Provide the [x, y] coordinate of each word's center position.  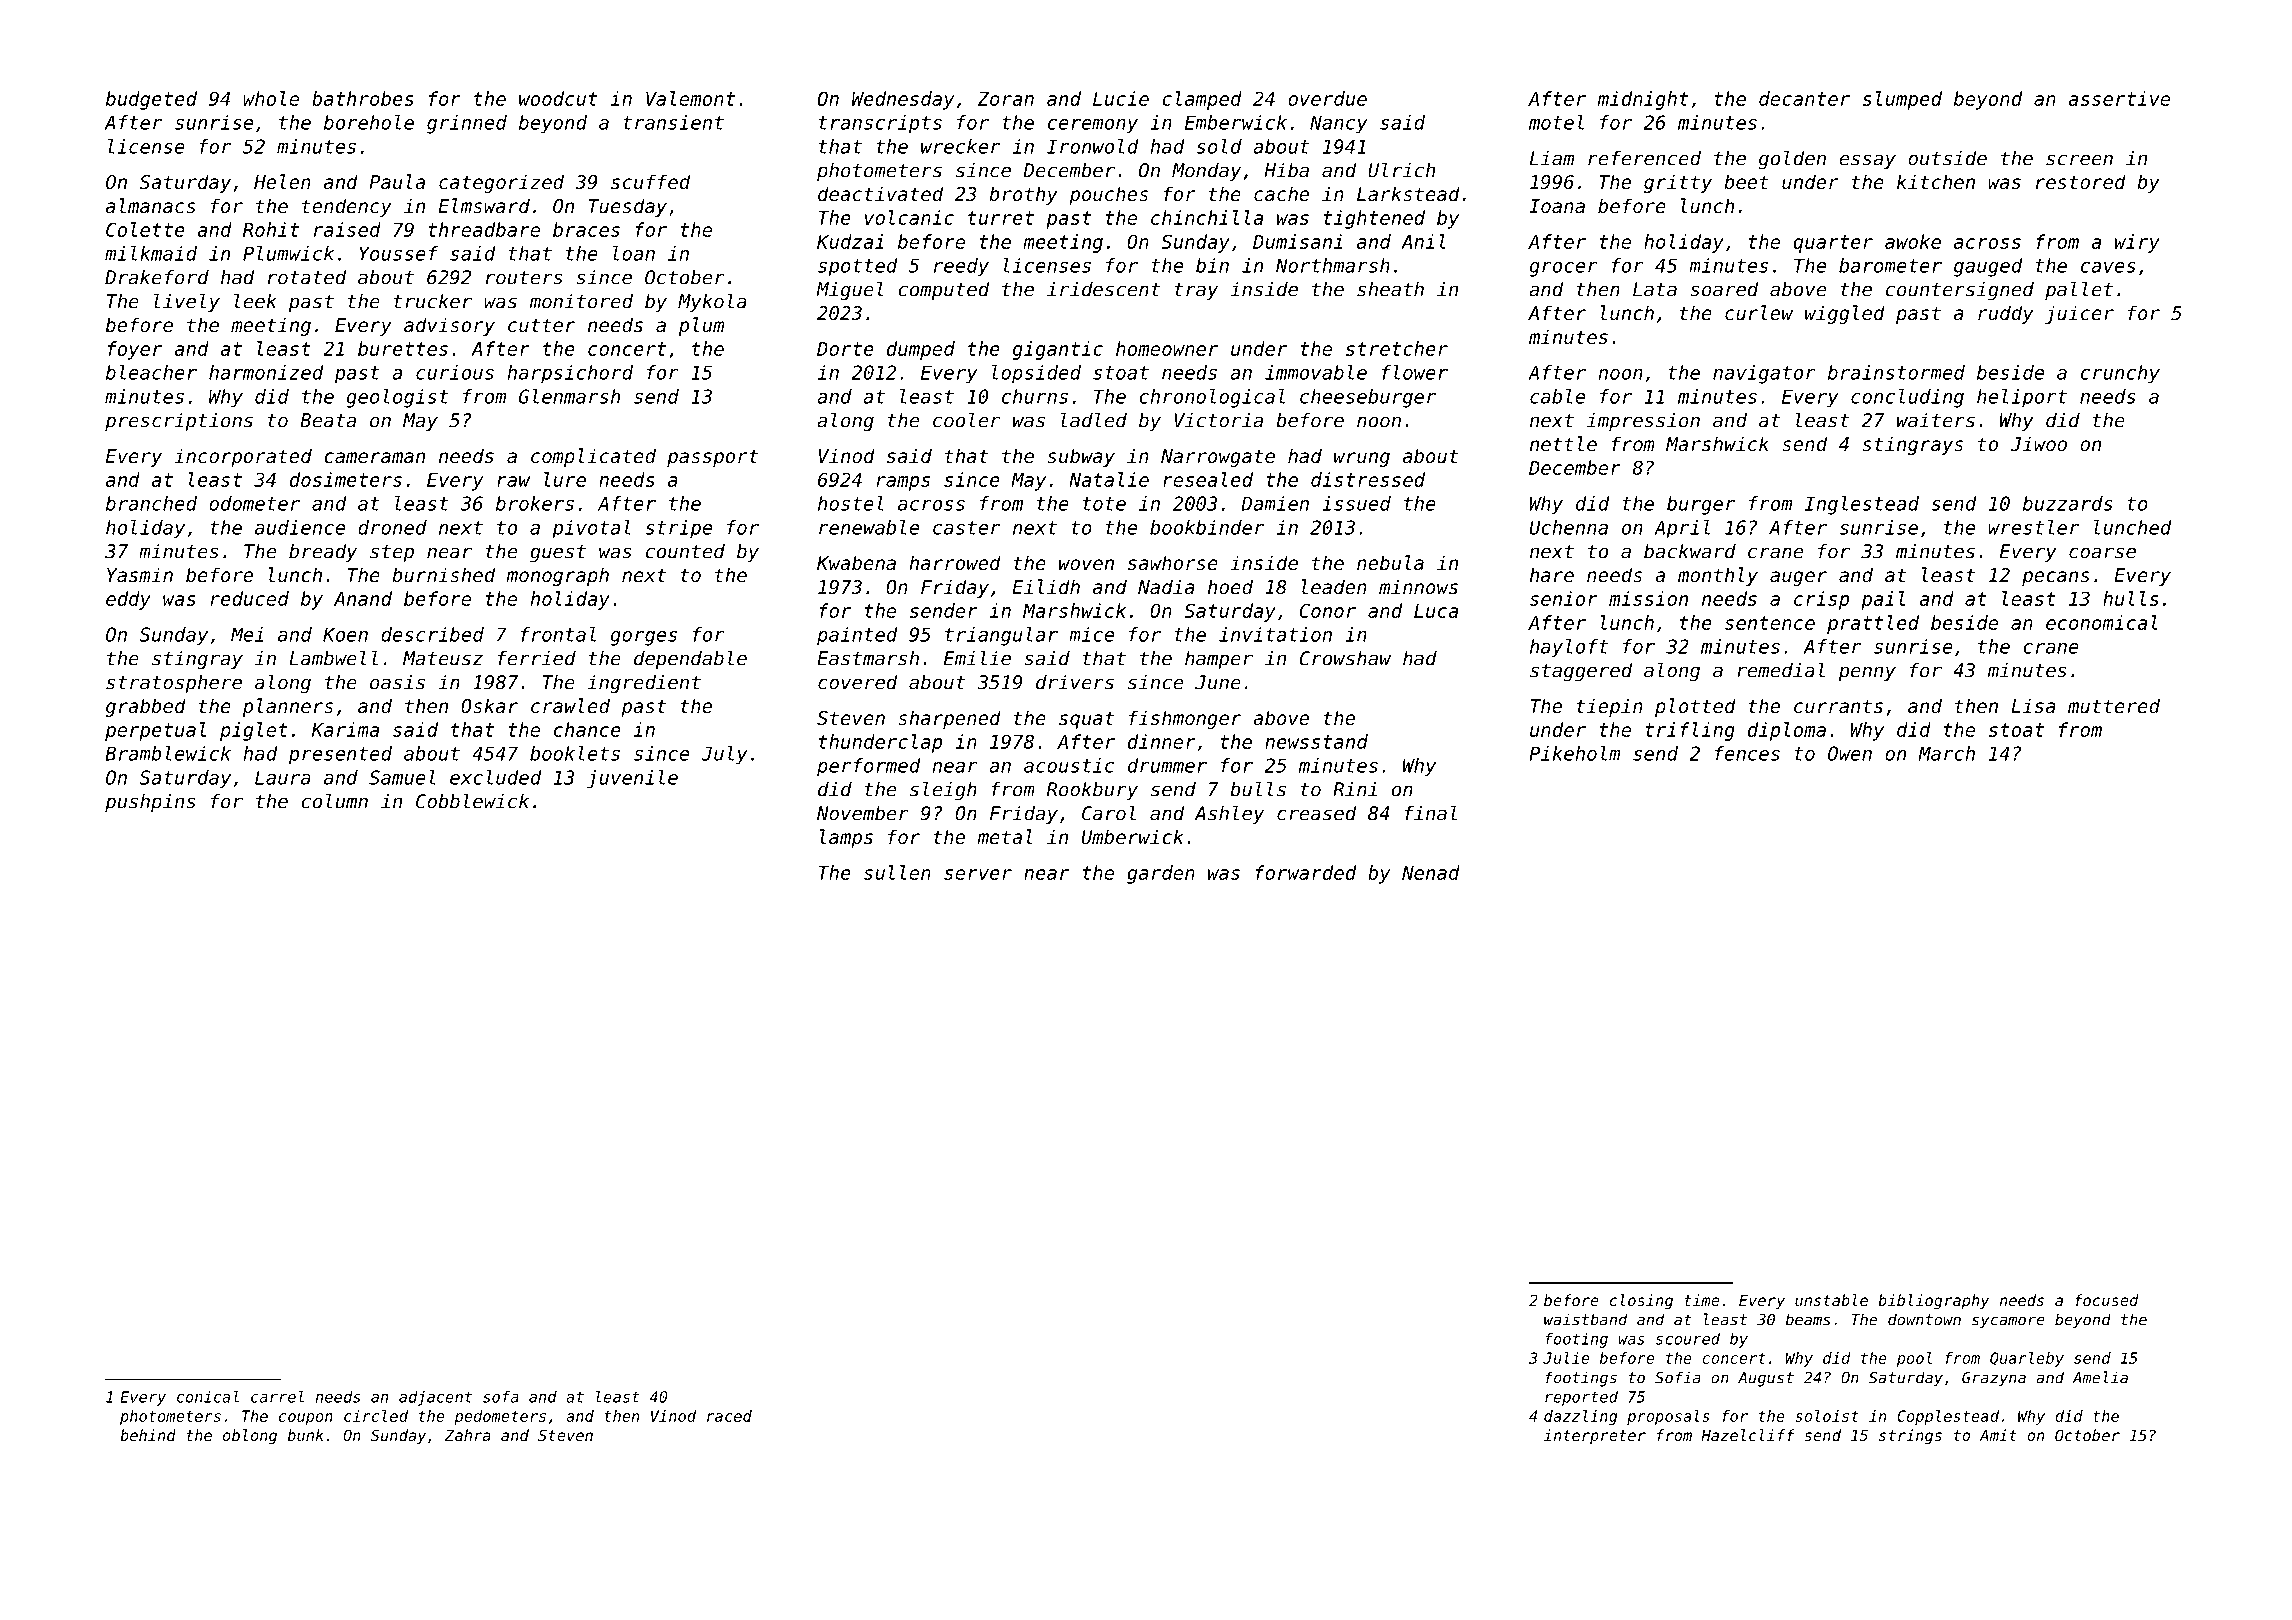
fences [1747, 753]
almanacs [151, 205]
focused [2107, 1300]
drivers [1075, 682]
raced [729, 1416]
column [334, 801]
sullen [897, 872]
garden [1161, 874]
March [1946, 753]
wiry [2137, 243]
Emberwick [1236, 122]
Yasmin [140, 574]
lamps [846, 838]
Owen [1850, 753]
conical [208, 1396]
